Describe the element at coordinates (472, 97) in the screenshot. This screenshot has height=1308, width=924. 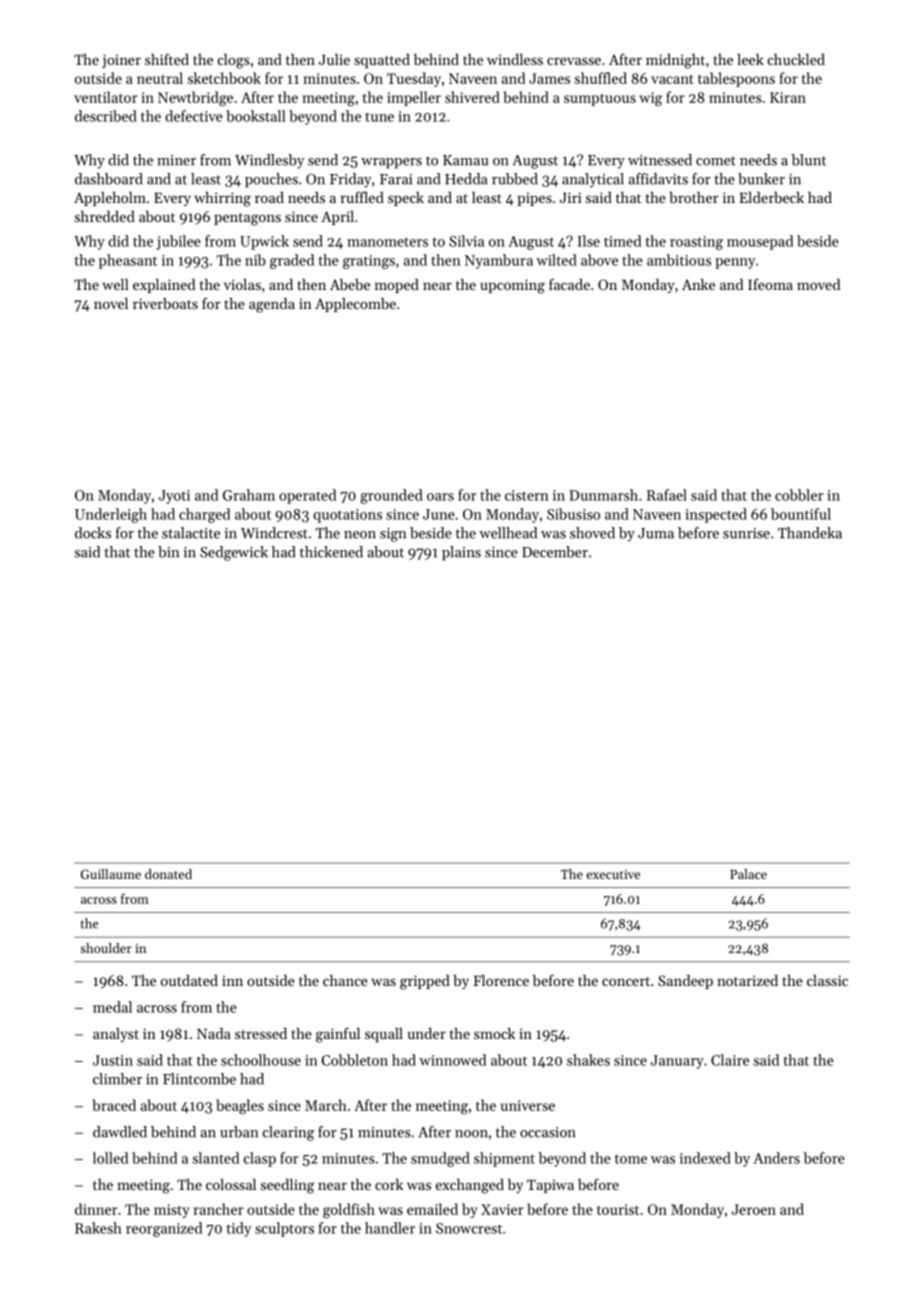
I see `shivered` at that location.
